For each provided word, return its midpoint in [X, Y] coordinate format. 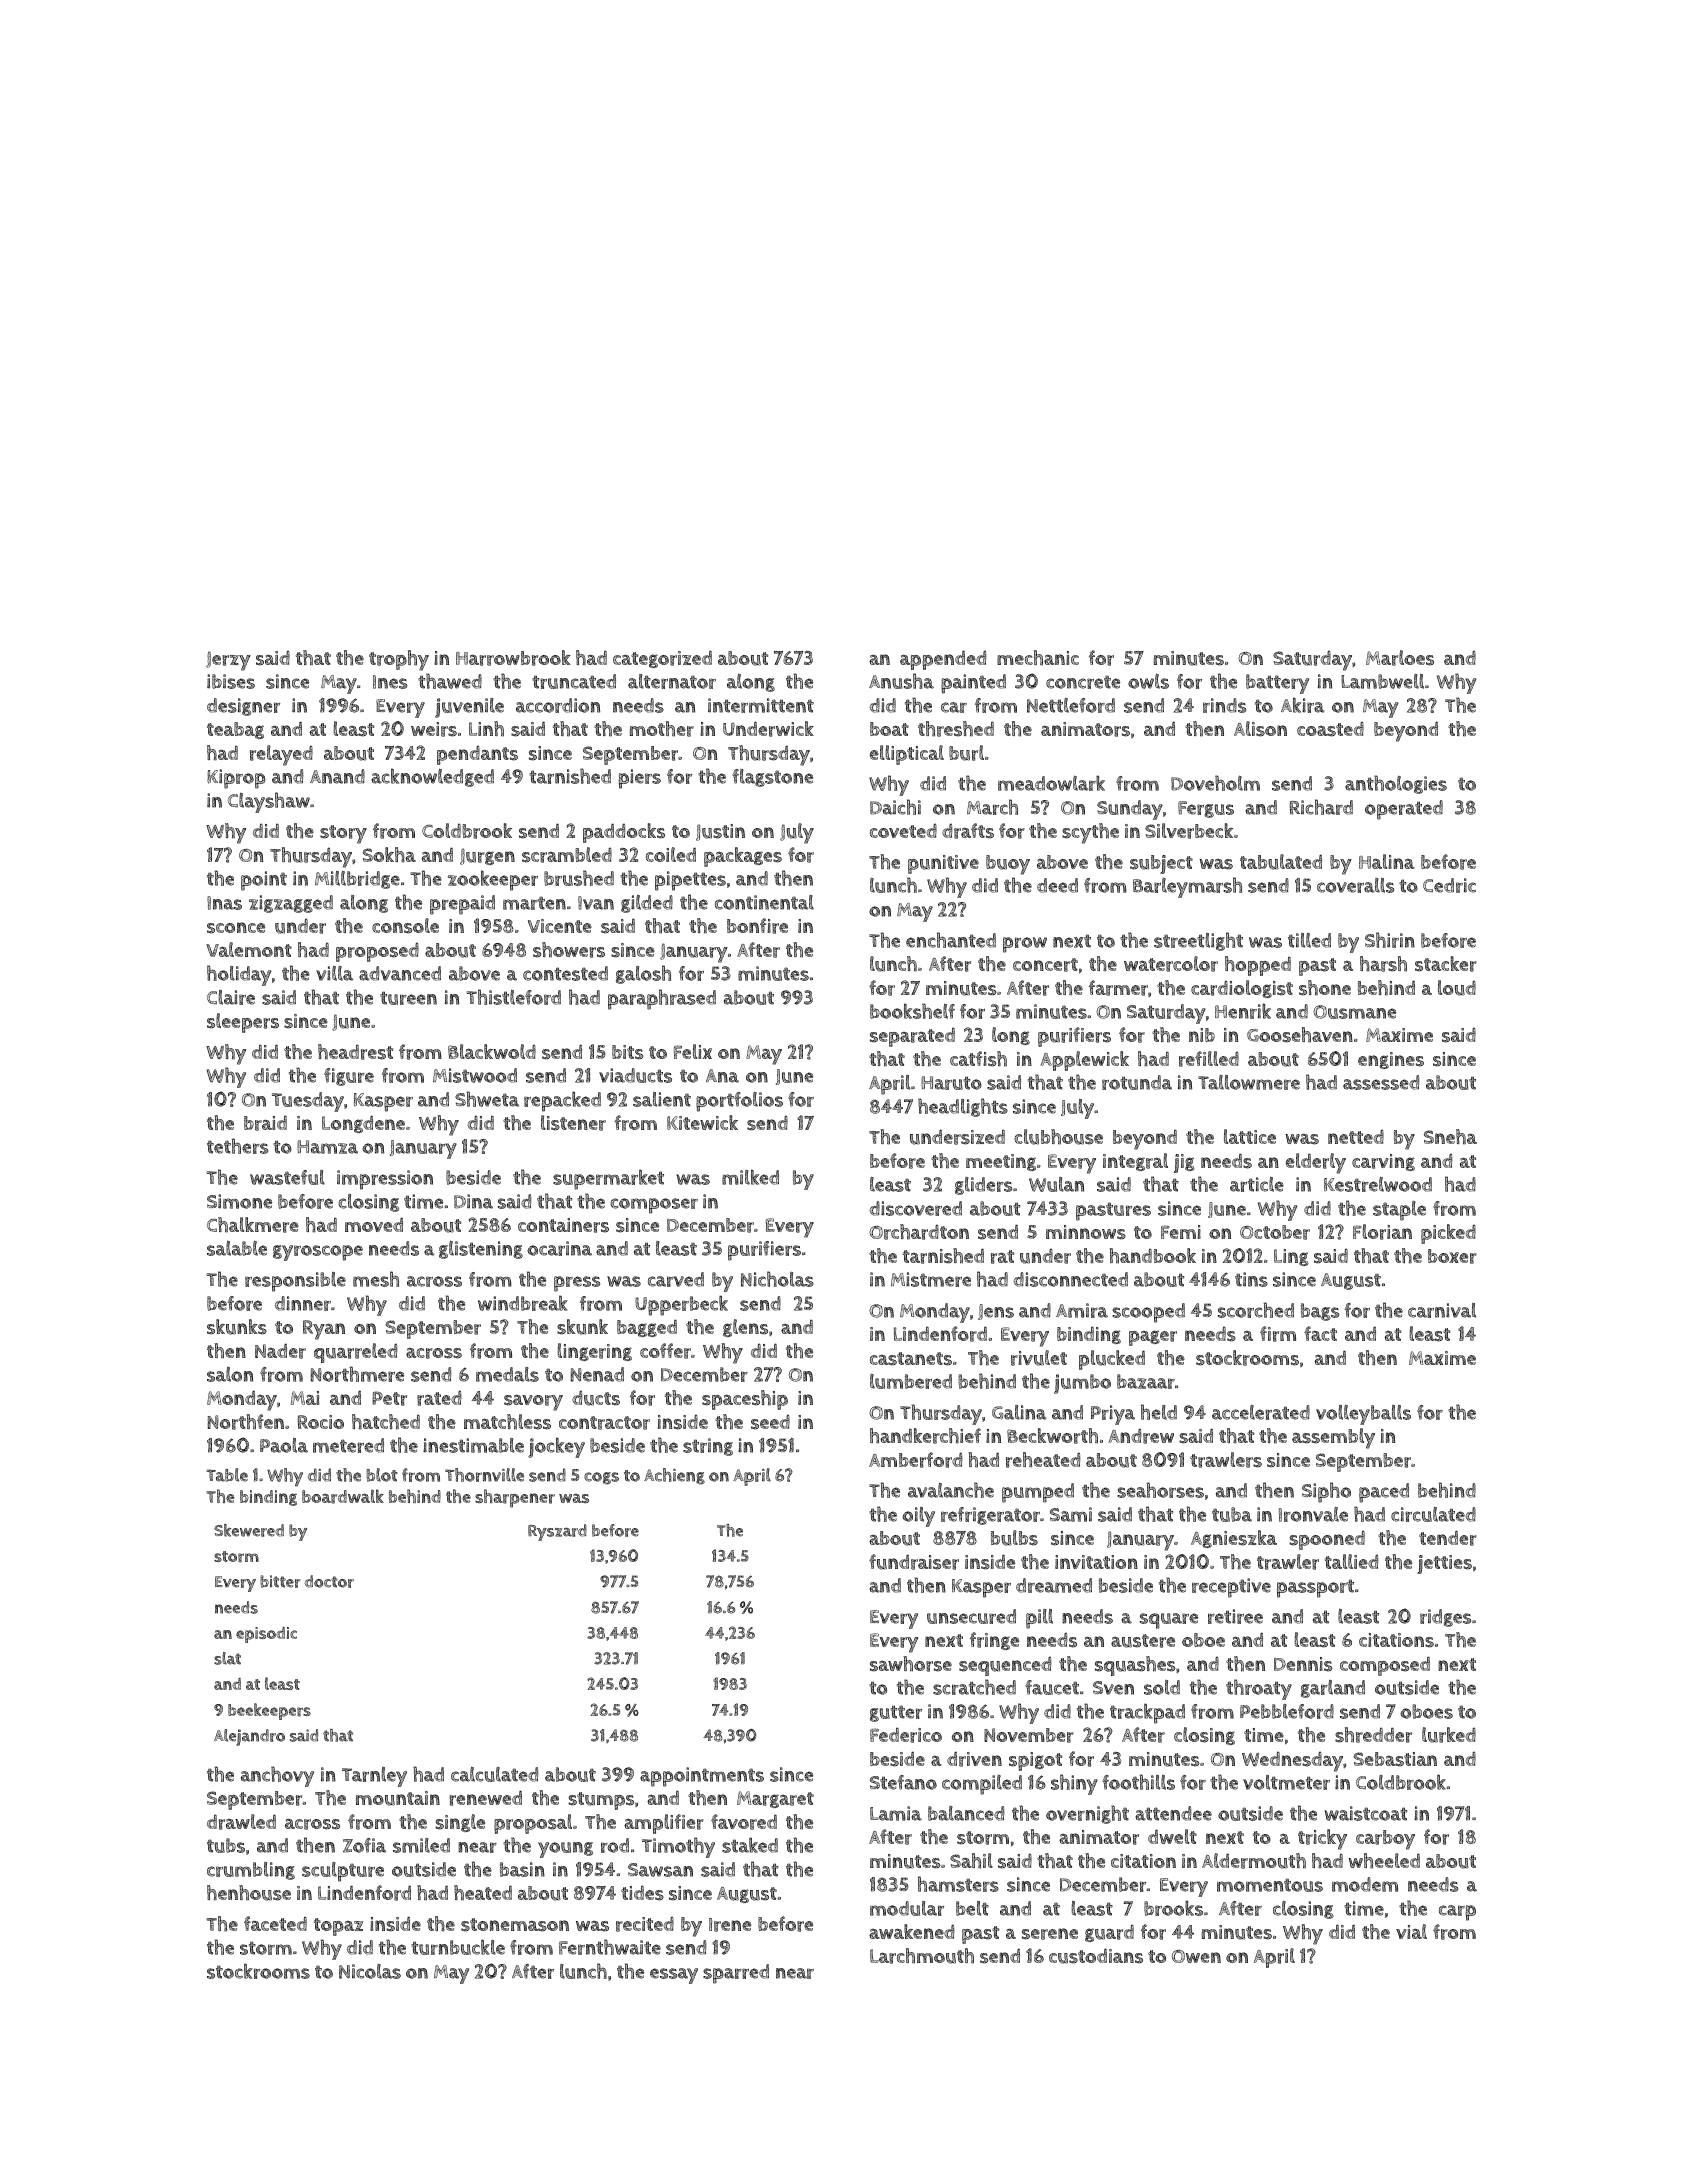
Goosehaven [1300, 1035]
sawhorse [911, 1664]
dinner [303, 1303]
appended [943, 660]
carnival [1442, 1310]
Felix [693, 1051]
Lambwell [1382, 681]
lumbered [911, 1381]
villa [334, 973]
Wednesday [1292, 1762]
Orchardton [919, 1232]
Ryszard [557, 1532]
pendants [477, 755]
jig [1184, 1163]
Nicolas [370, 1971]
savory [533, 1403]
